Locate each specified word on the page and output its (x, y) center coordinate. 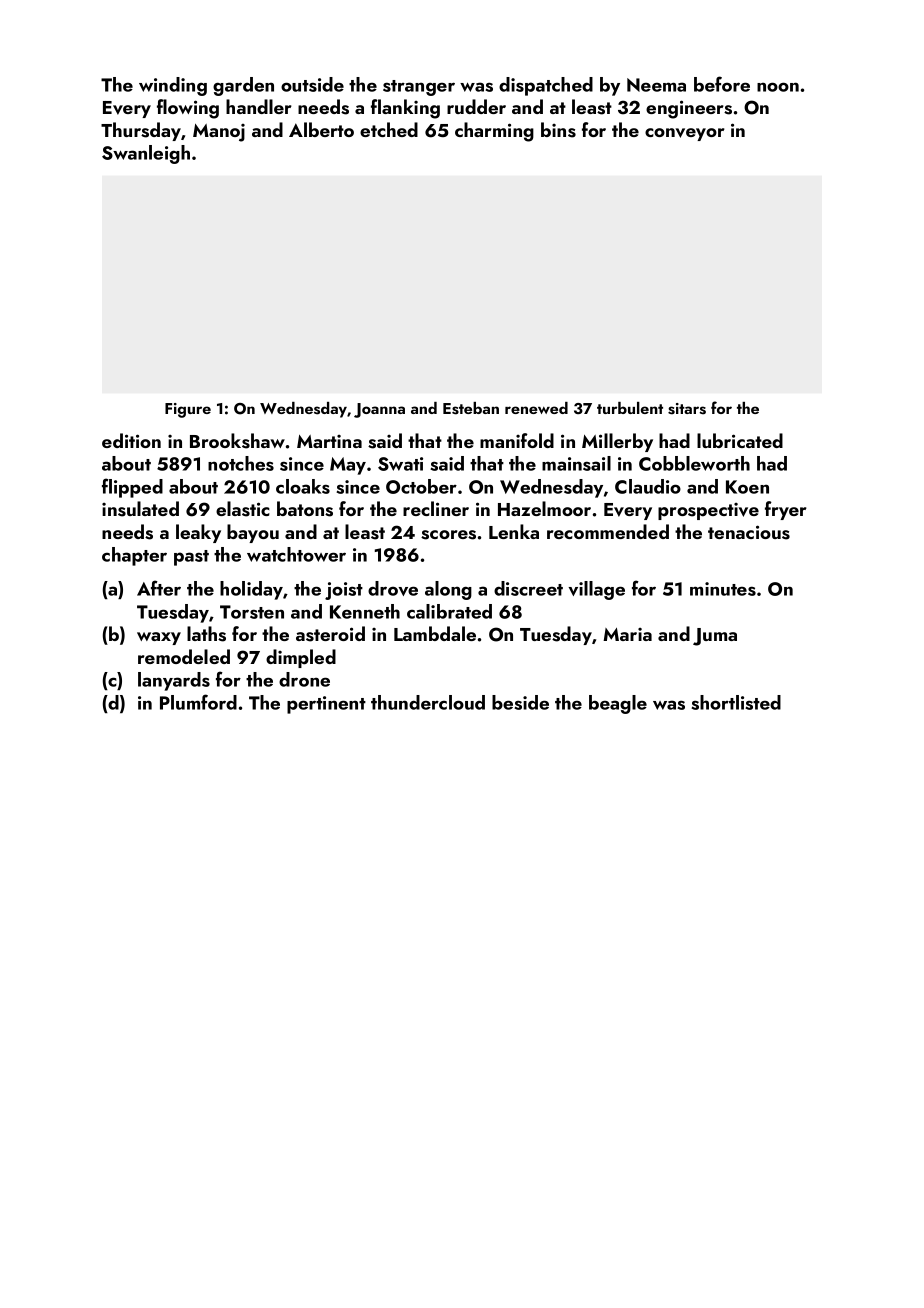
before (722, 84)
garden (243, 86)
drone (304, 679)
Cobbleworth (694, 463)
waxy (159, 638)
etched (389, 129)
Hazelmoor (544, 508)
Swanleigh (146, 154)
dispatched (546, 86)
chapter (134, 556)
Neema (656, 85)
